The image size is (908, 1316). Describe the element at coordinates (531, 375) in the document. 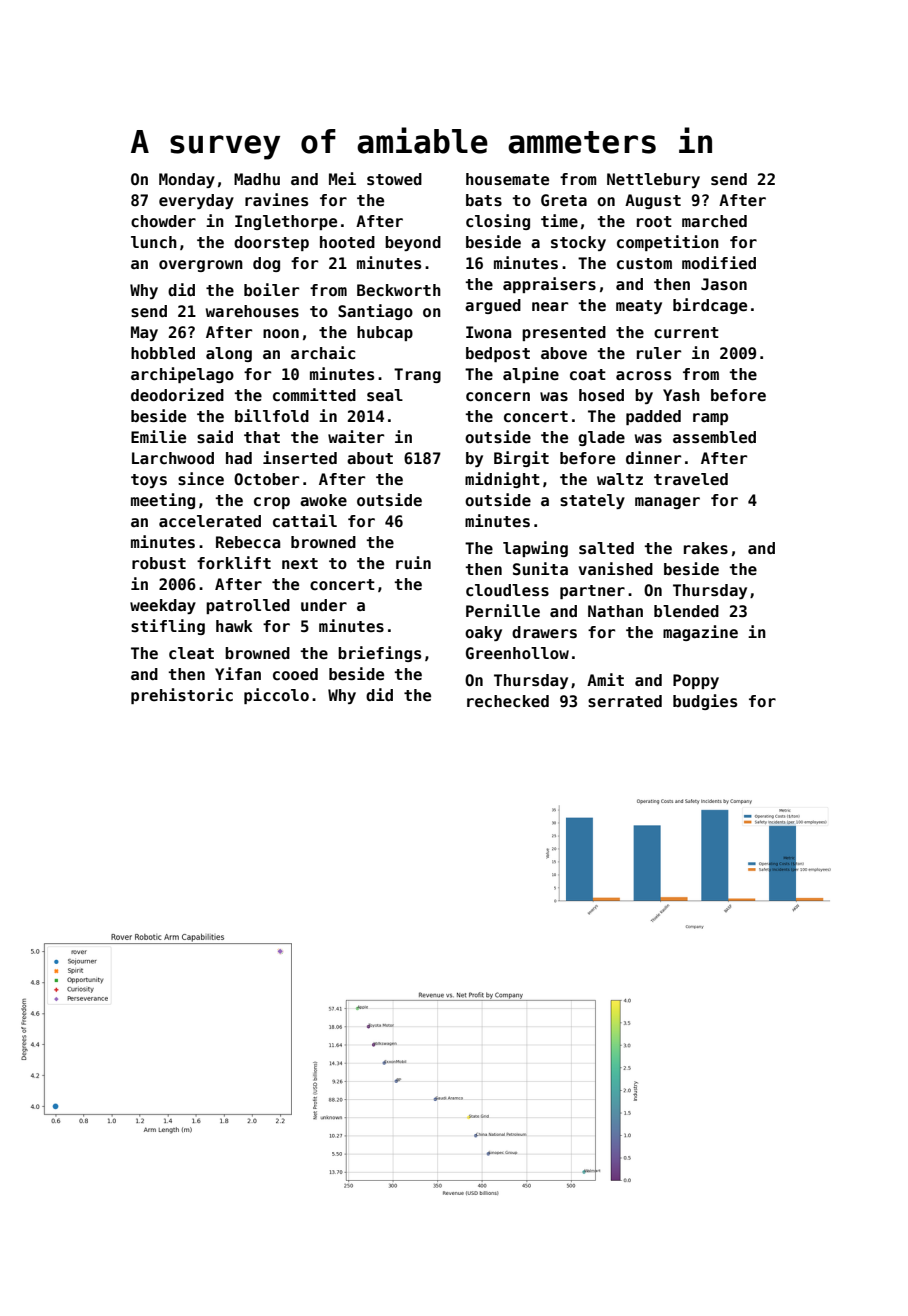

I see `alpine` at that location.
